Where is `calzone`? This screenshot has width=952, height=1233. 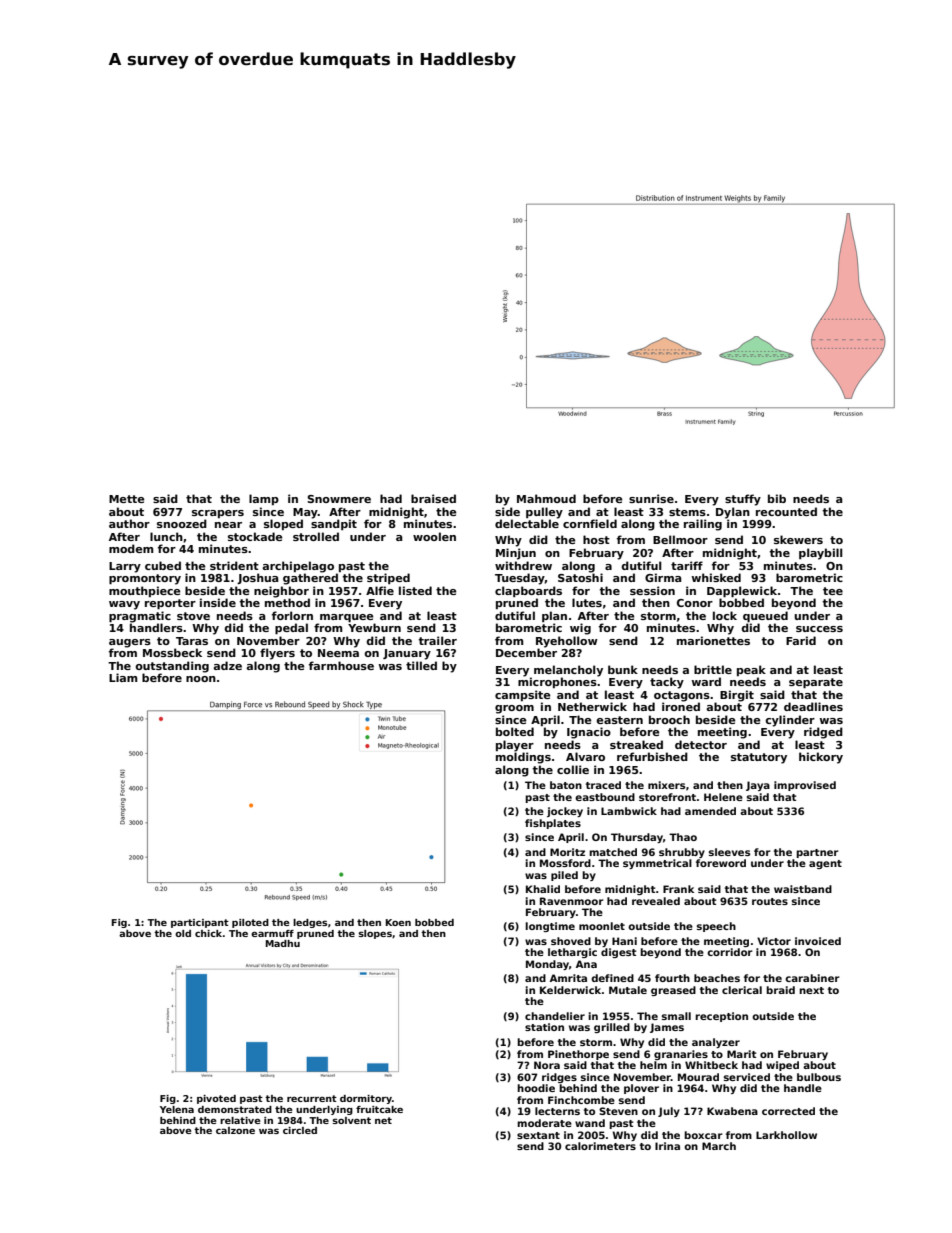 calzone is located at coordinates (235, 1130).
